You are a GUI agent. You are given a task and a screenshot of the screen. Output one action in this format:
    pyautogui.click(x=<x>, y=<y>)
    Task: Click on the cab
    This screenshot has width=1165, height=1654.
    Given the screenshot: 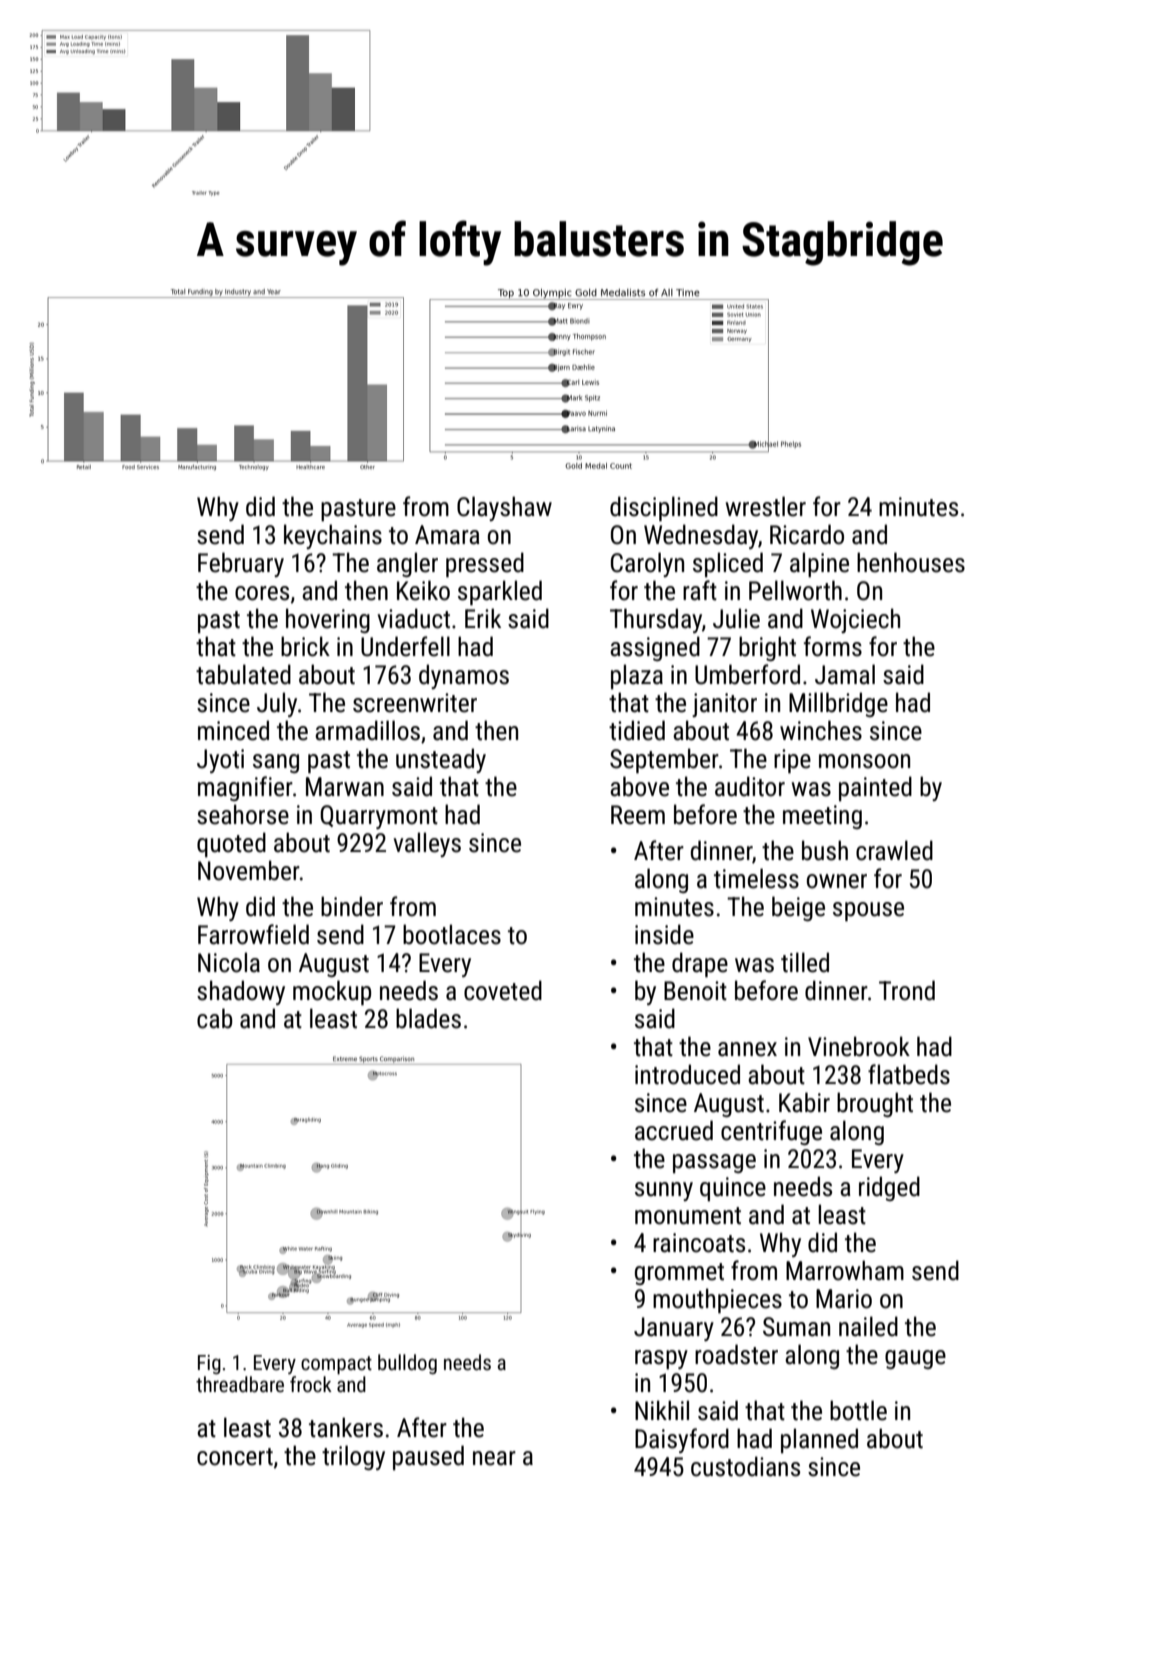 What is the action you would take?
    pyautogui.click(x=215, y=1018)
